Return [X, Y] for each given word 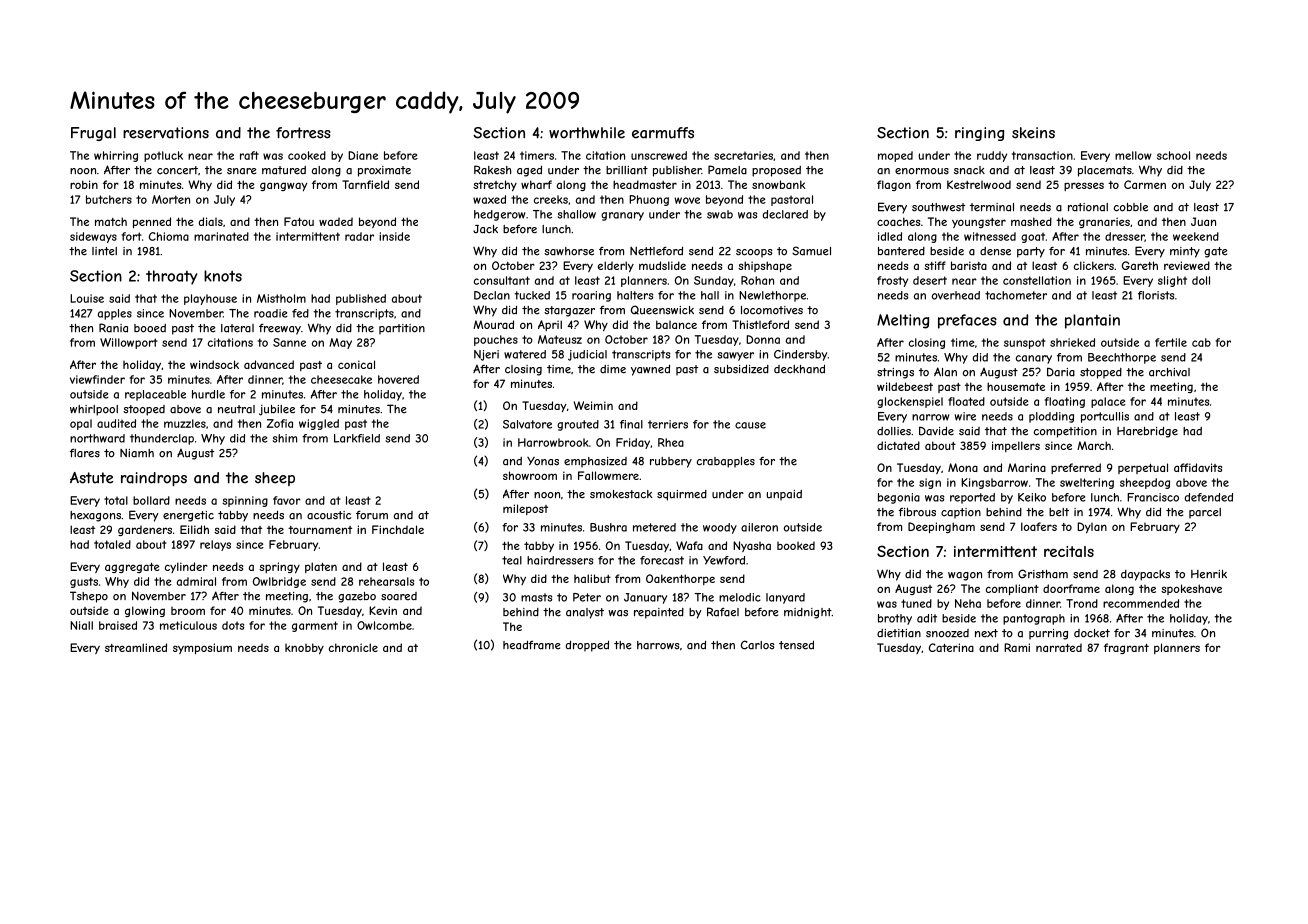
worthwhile [587, 133]
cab [1201, 342]
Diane [363, 155]
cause [750, 425]
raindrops [154, 479]
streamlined [136, 647]
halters [635, 295]
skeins [1033, 133]
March [1094, 445]
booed [150, 328]
